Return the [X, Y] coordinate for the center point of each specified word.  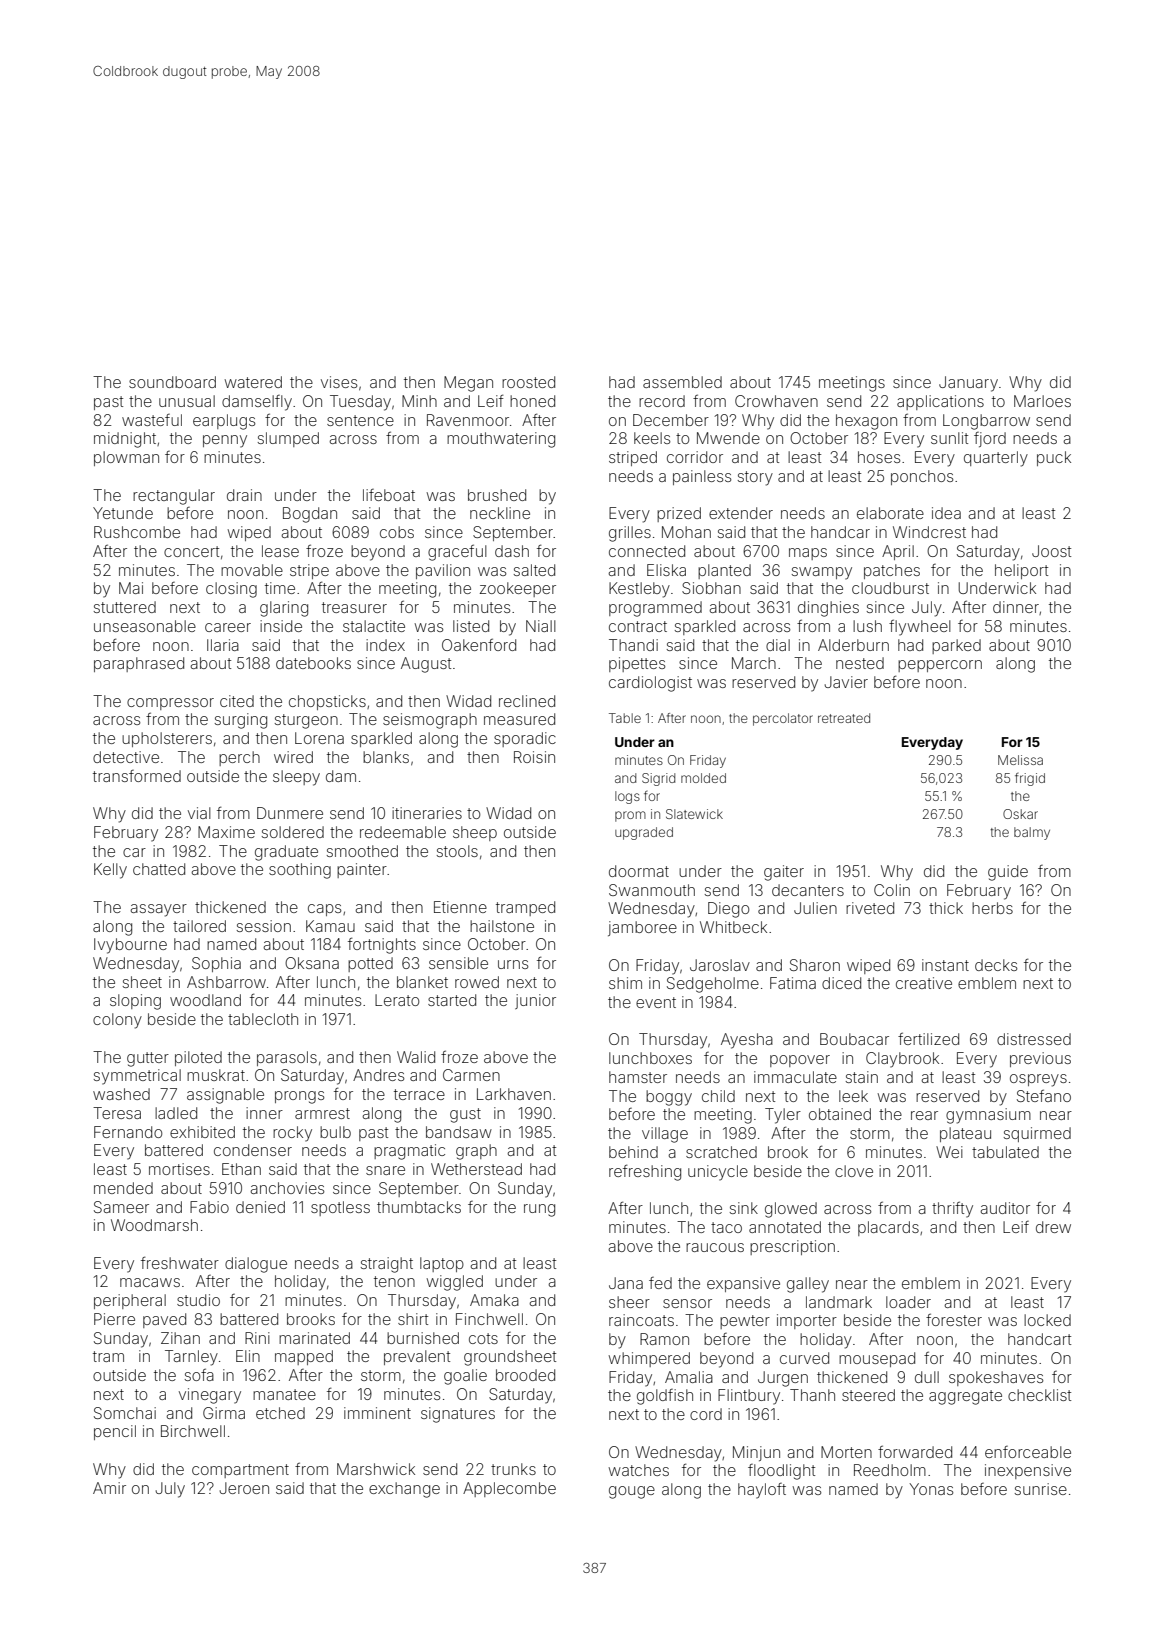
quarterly [996, 459]
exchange [404, 1490]
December [671, 420]
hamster [638, 1077]
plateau [965, 1134]
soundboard [172, 382]
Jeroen [244, 1488]
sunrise [1041, 1489]
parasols [287, 1058]
